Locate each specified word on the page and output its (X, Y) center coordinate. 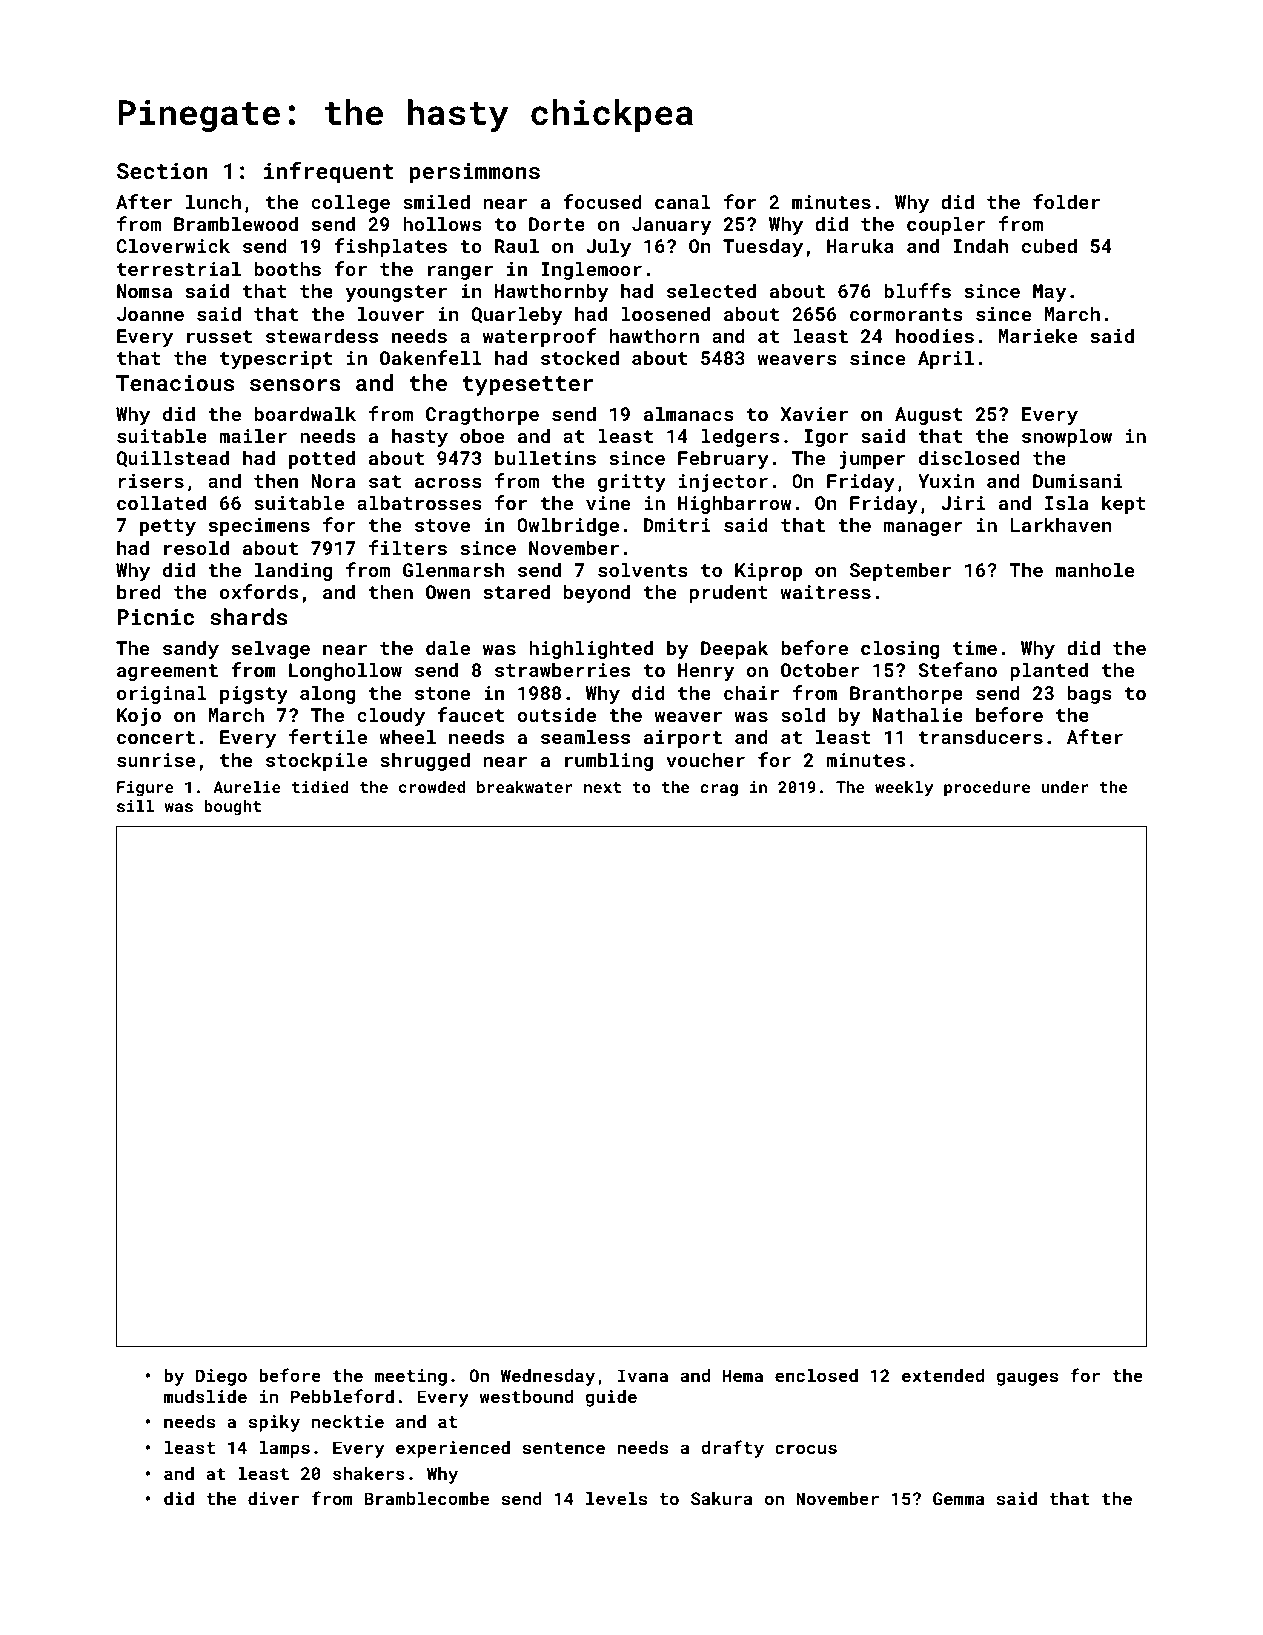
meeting (410, 1377)
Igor (826, 438)
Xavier (814, 414)
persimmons (475, 173)
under (1064, 787)
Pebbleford (342, 1396)
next (602, 787)
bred (139, 591)
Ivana (643, 1375)
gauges (1027, 1379)
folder (1066, 201)
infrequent (329, 173)
